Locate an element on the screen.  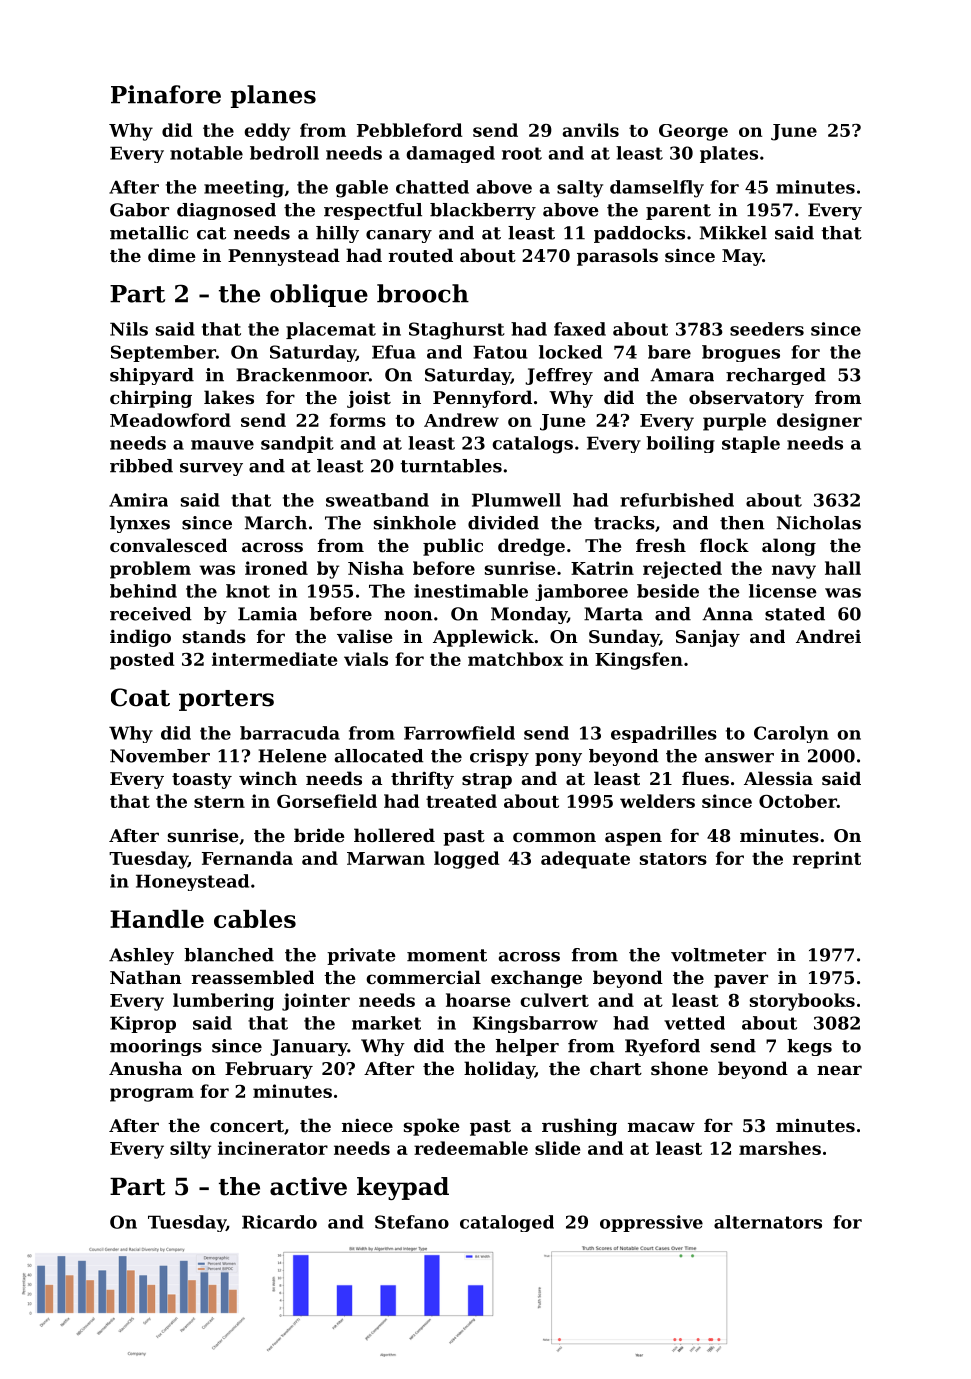
silty is located at coordinates (190, 1150).
